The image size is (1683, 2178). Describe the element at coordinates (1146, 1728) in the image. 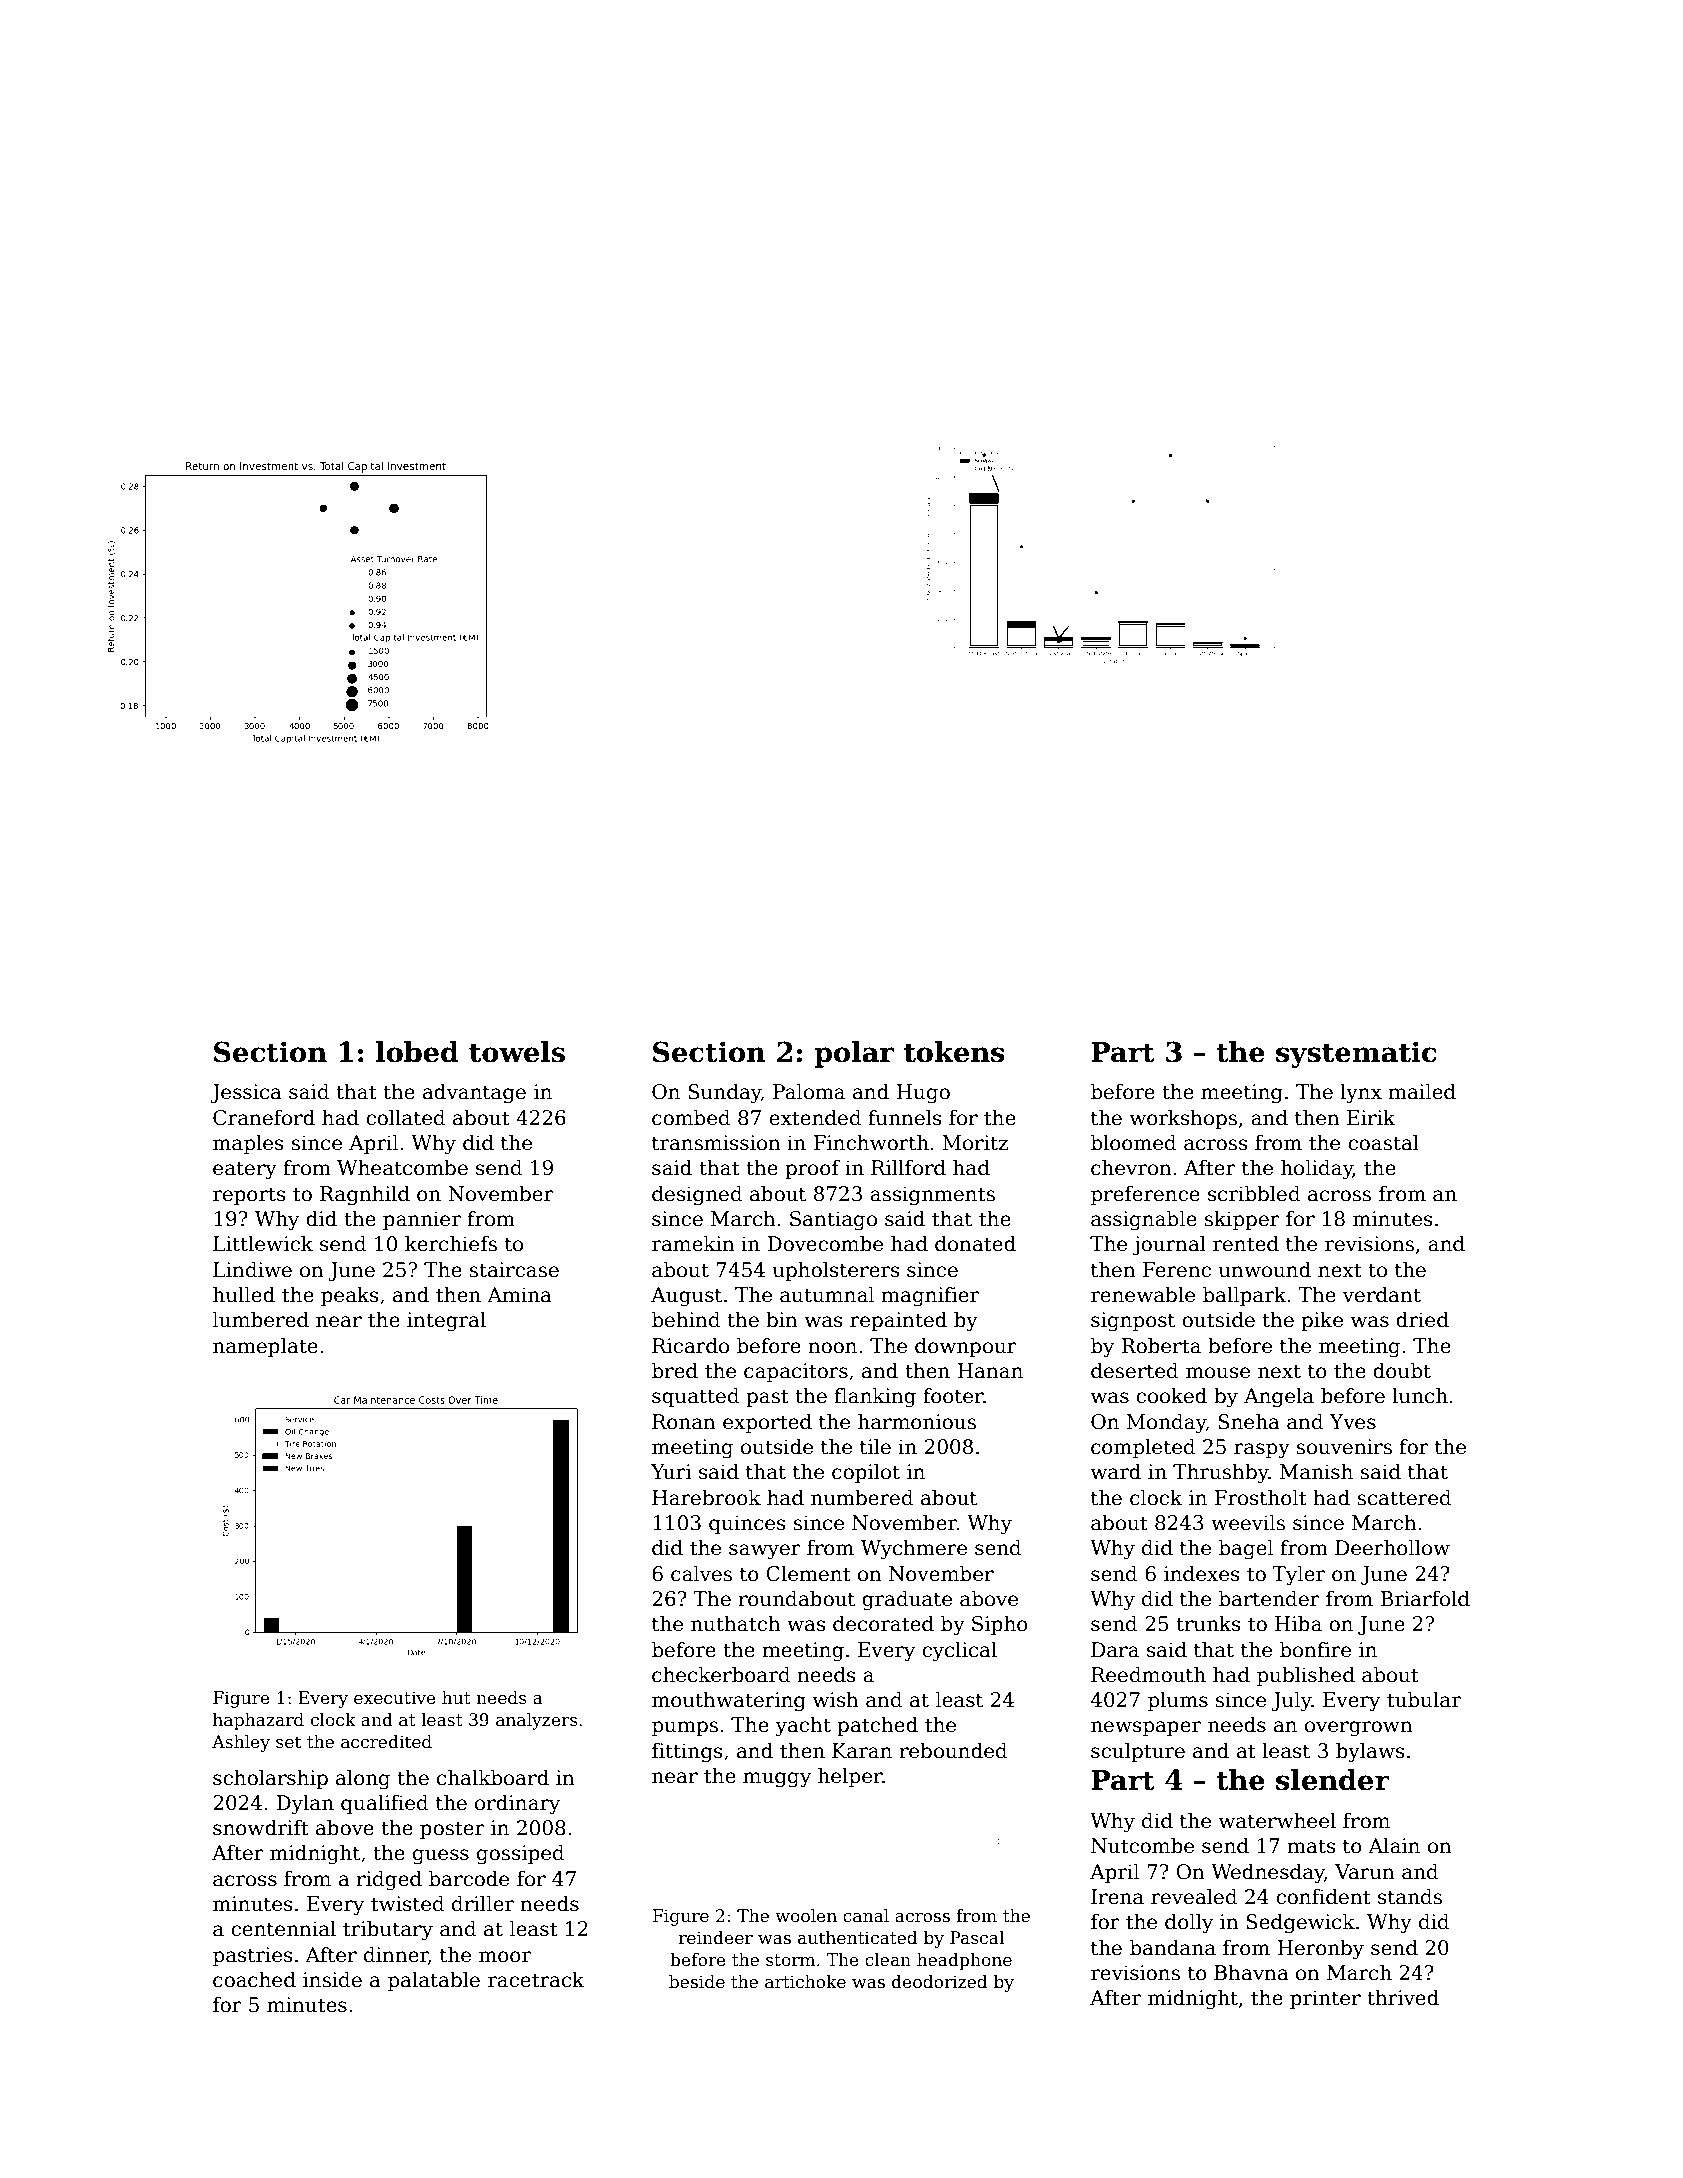

I see `newspaper` at that location.
